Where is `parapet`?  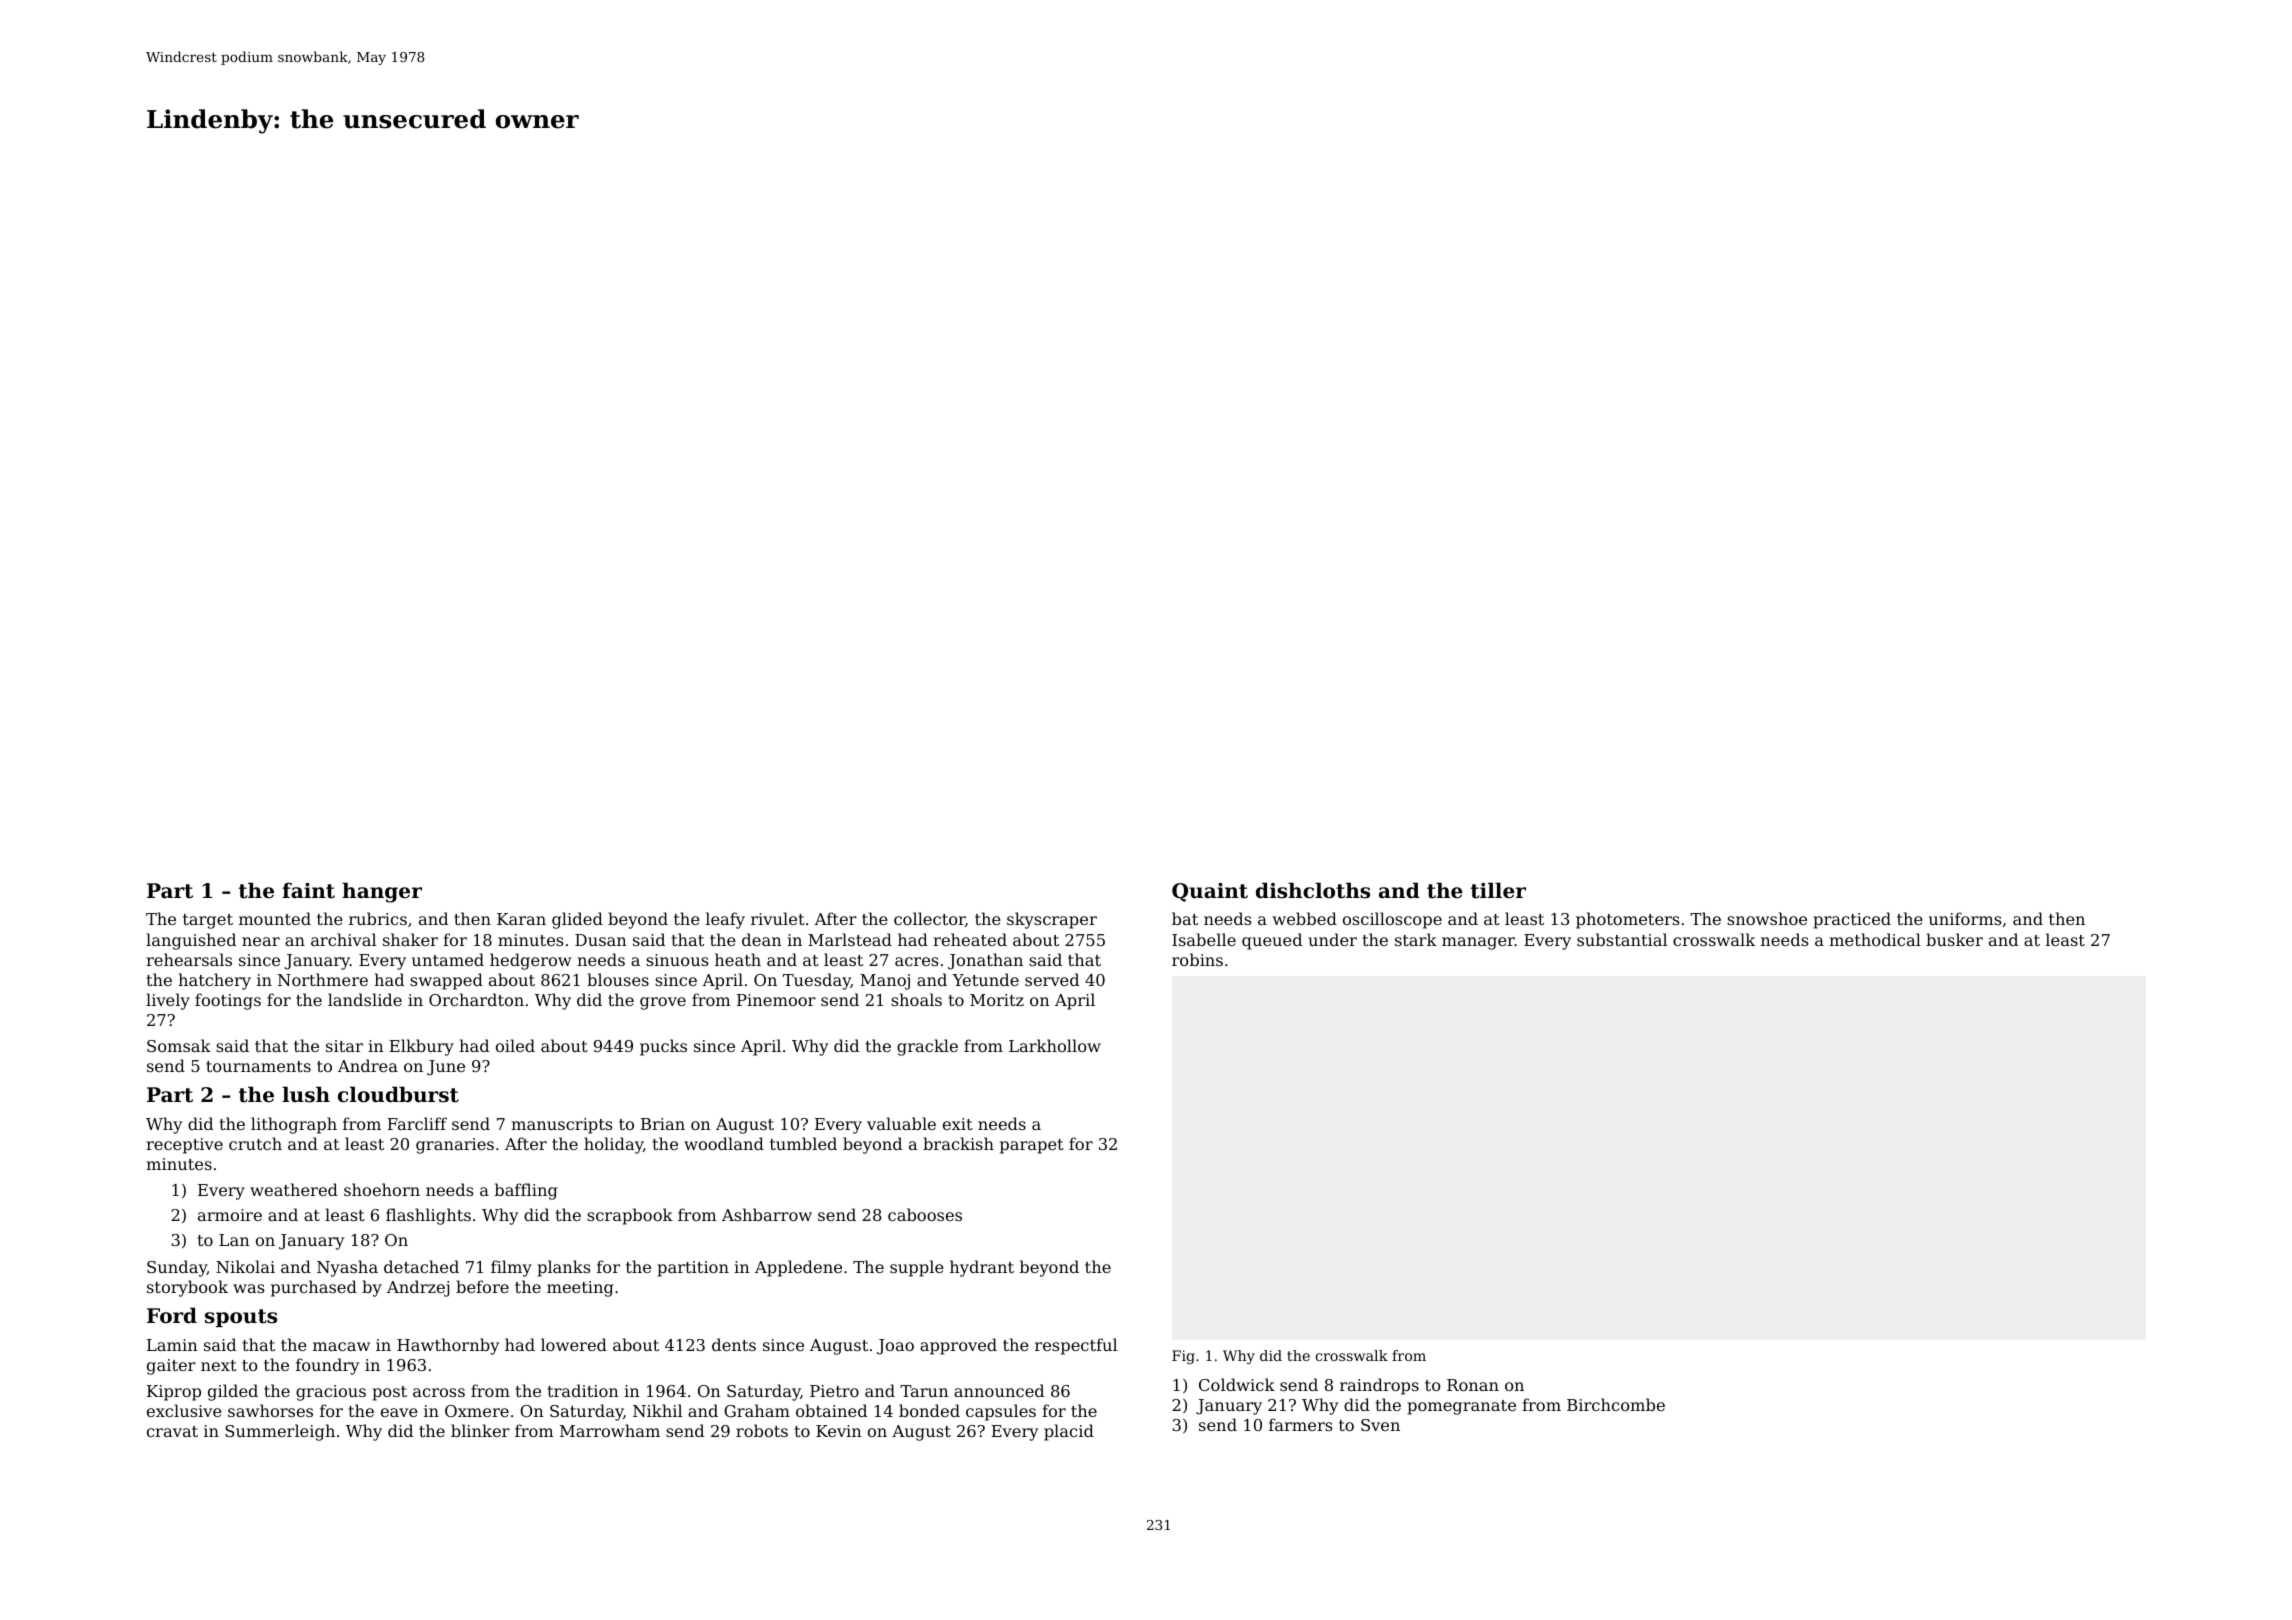 parapet is located at coordinates (1032, 1146).
